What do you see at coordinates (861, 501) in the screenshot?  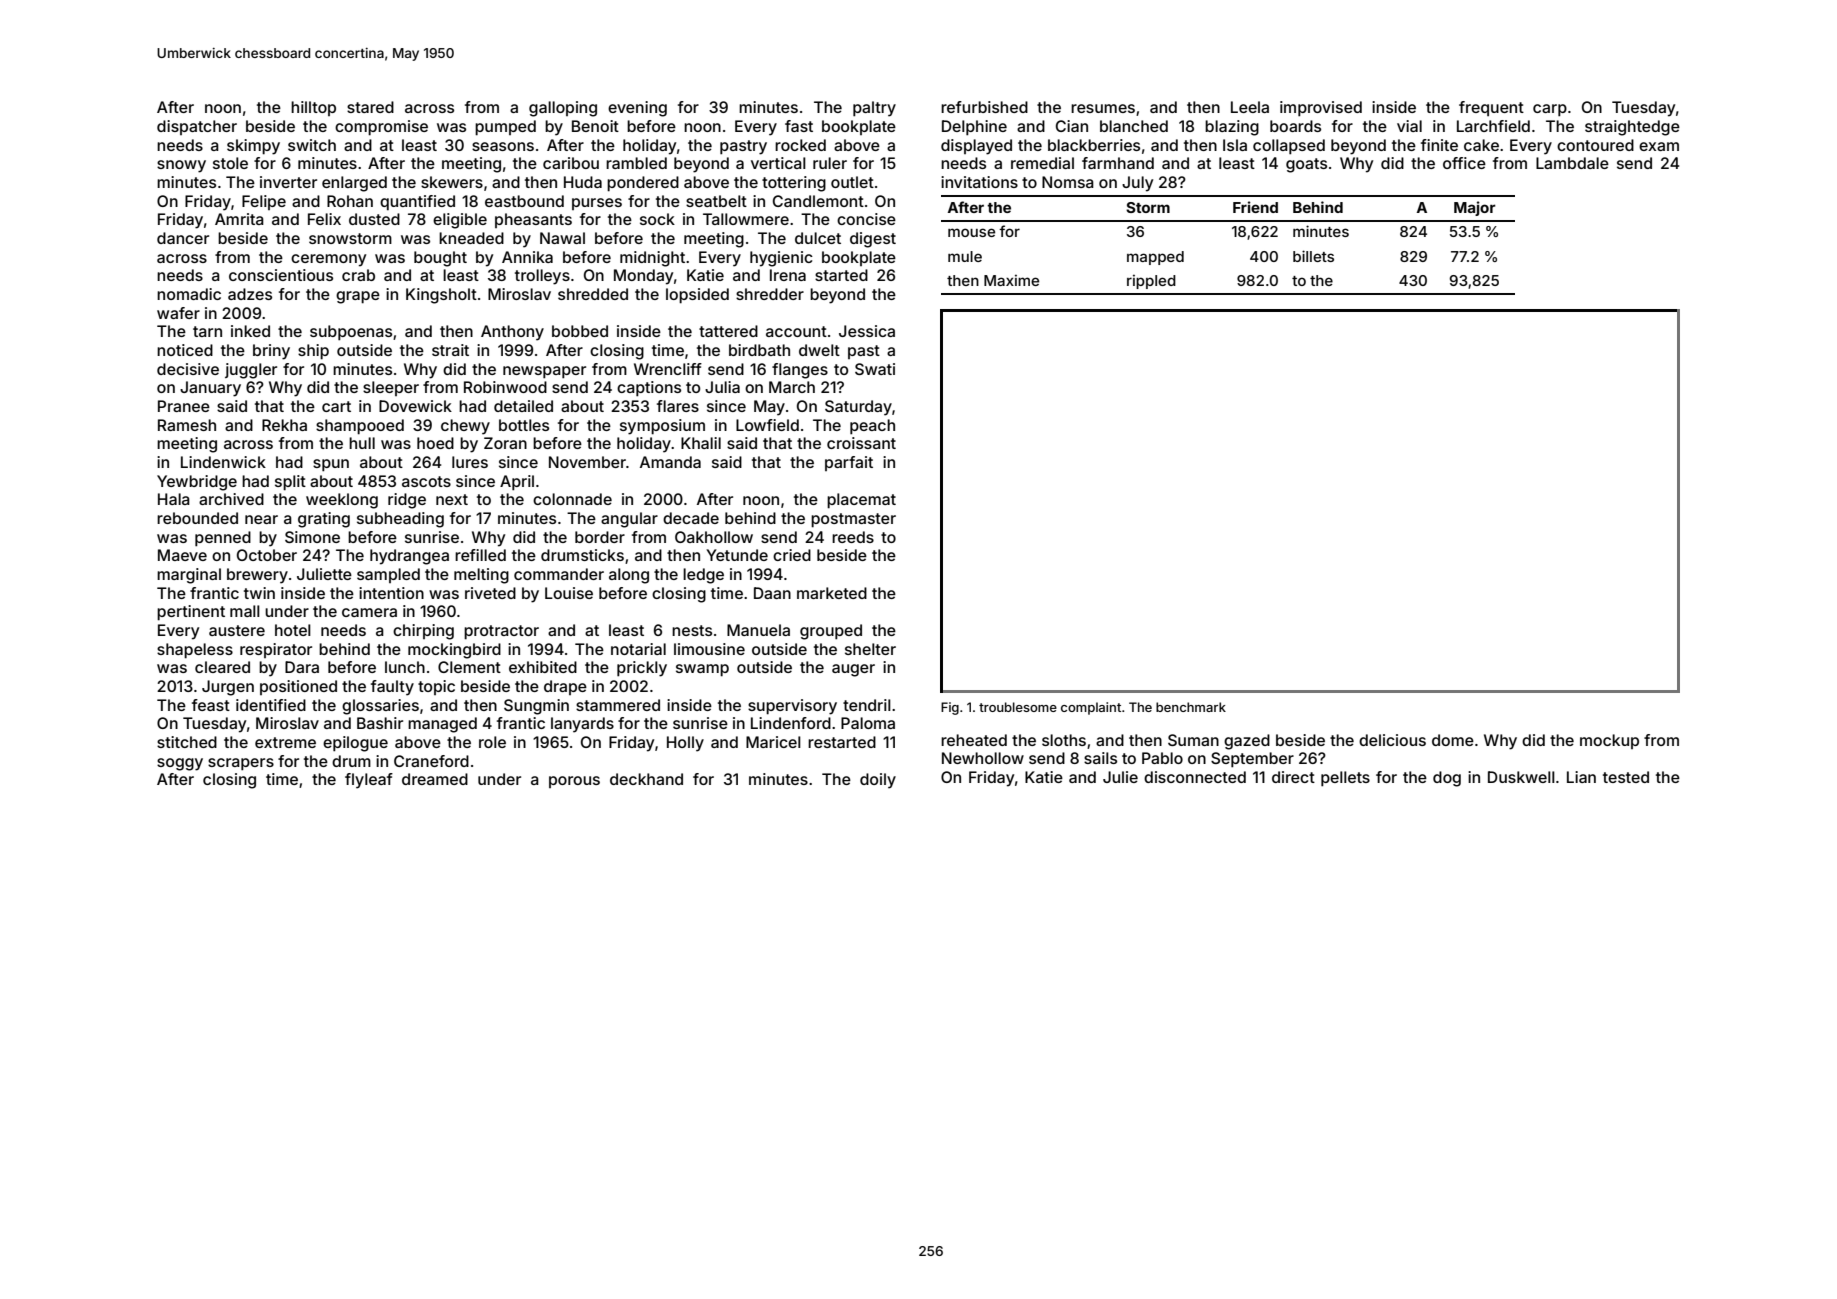 I see `placemat` at bounding box center [861, 501].
